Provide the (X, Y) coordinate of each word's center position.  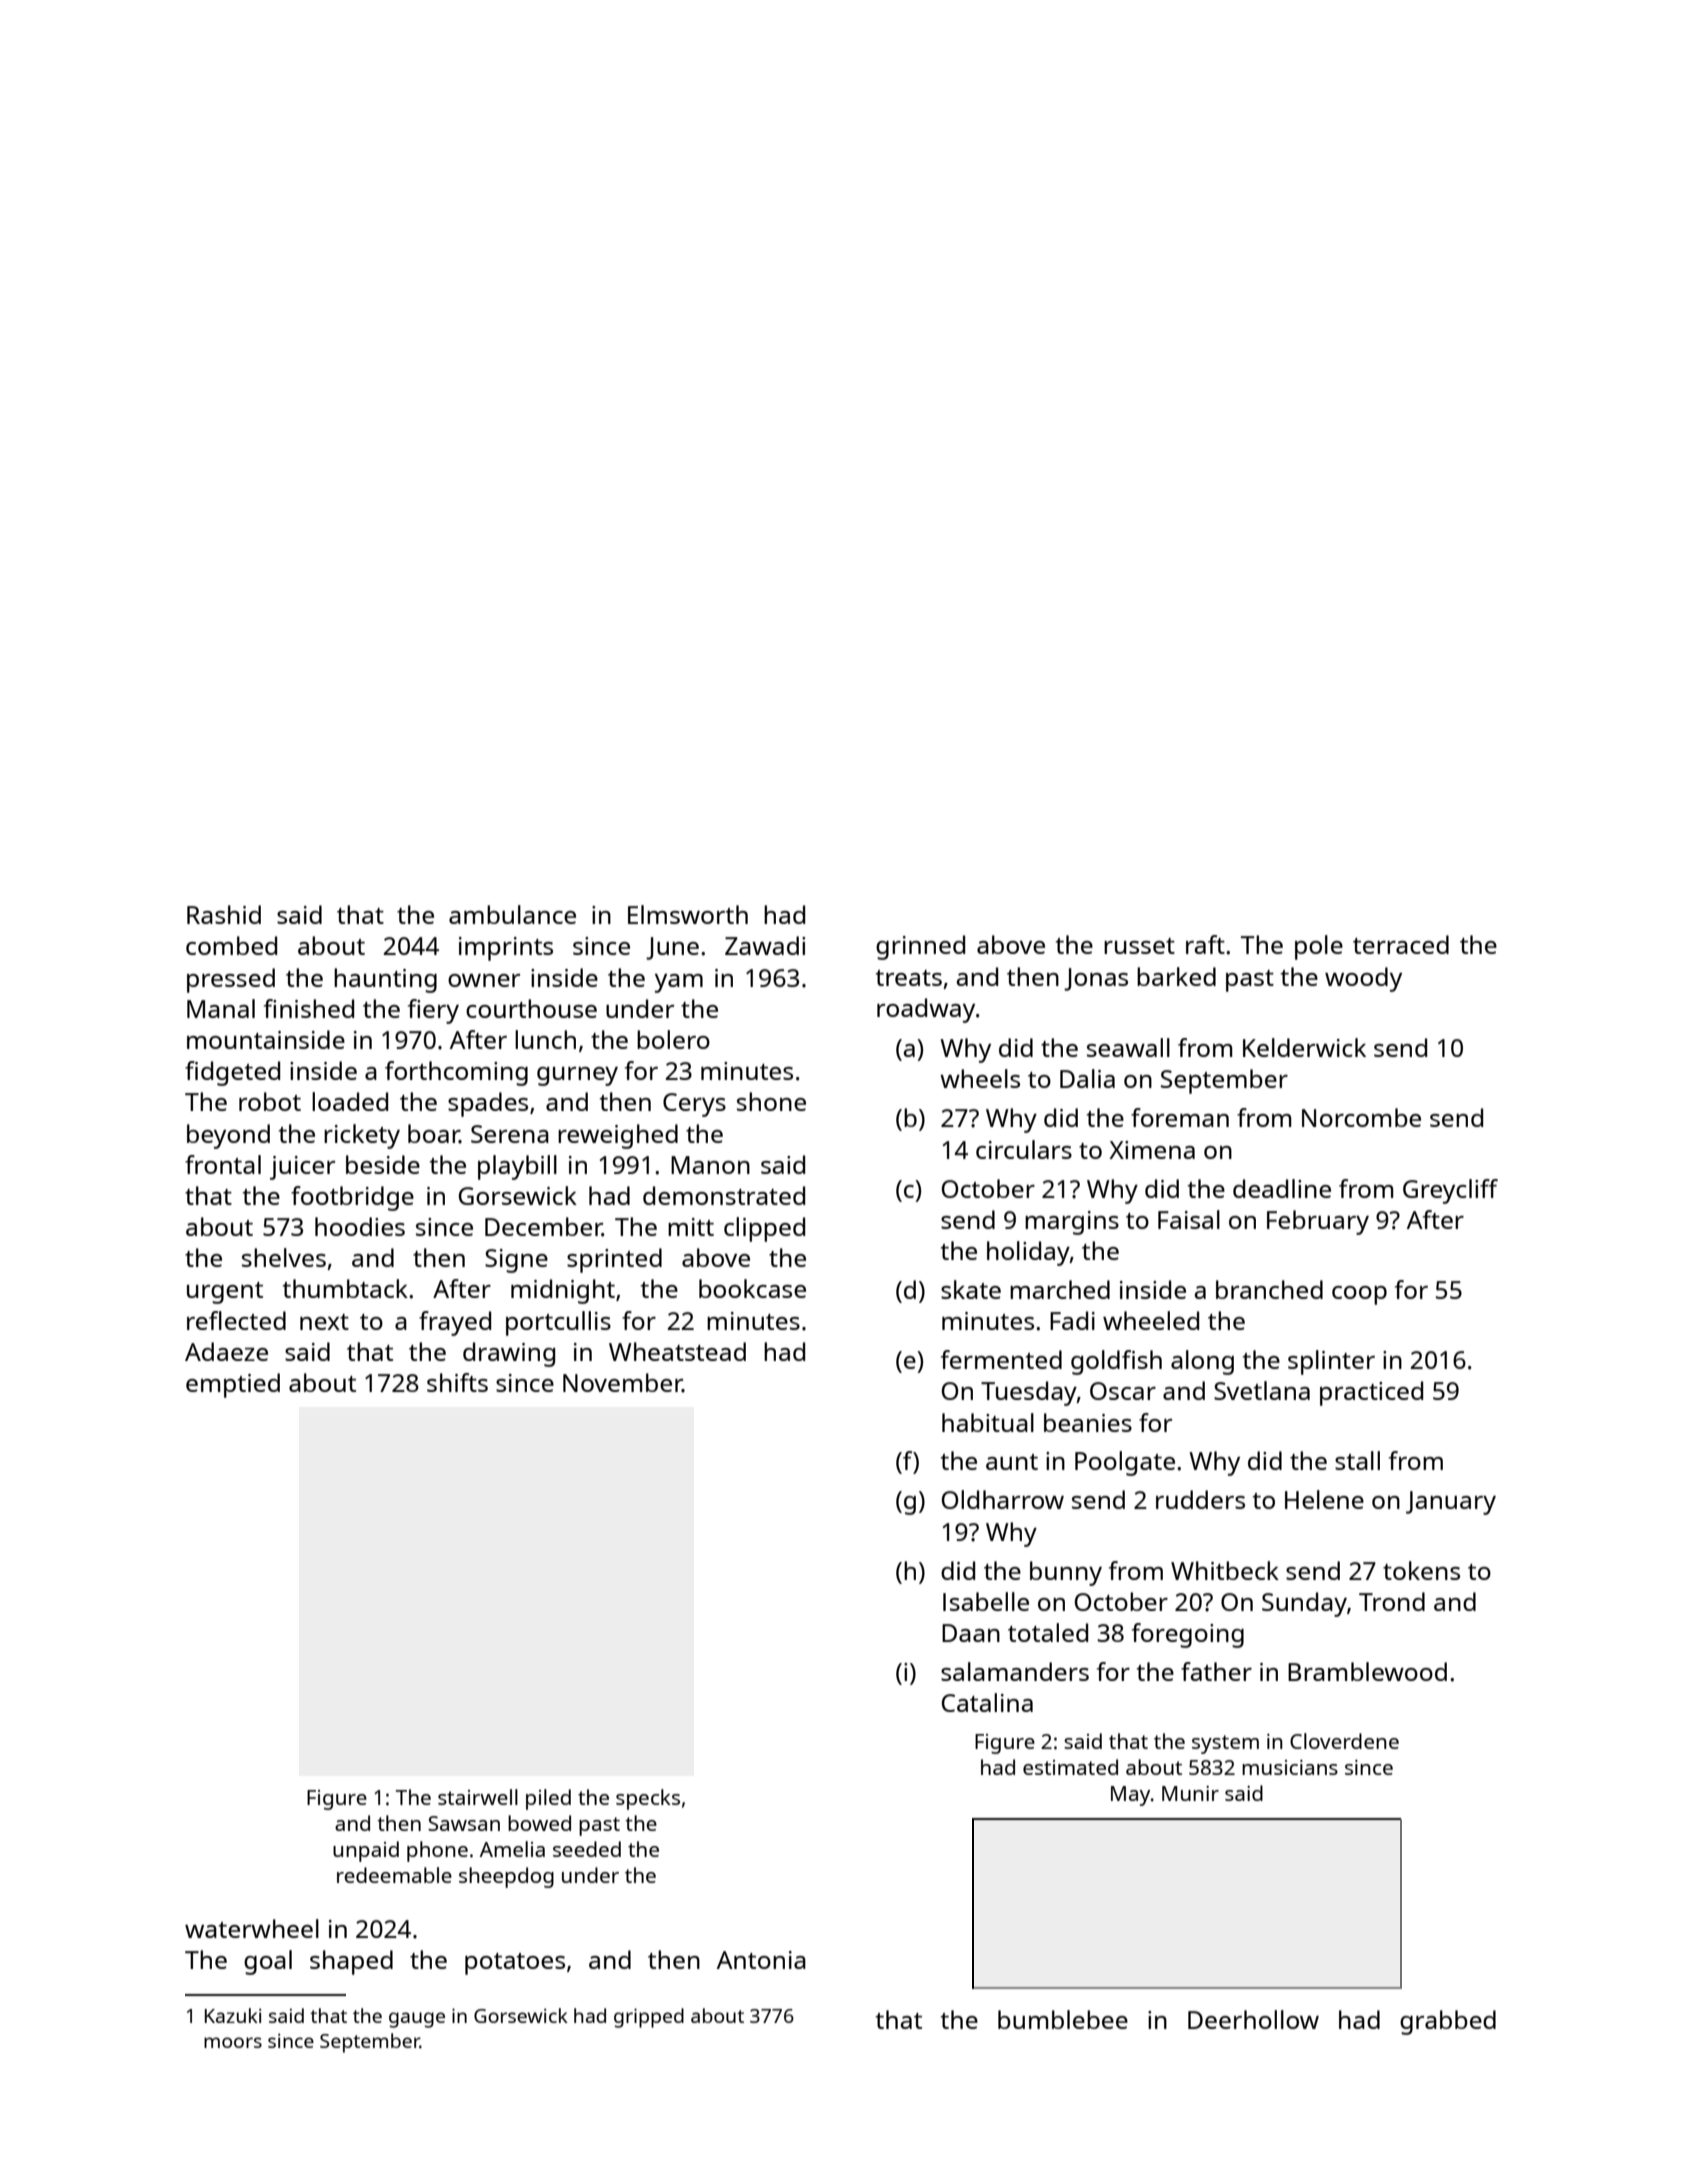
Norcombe (1361, 1117)
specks (648, 1799)
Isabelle (986, 1601)
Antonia (761, 1960)
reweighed (618, 1136)
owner (484, 980)
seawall (1128, 1047)
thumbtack (345, 1288)
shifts (457, 1382)
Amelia (512, 1849)
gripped (649, 2018)
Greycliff (1450, 1191)
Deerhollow (1253, 2019)
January (1451, 1503)
